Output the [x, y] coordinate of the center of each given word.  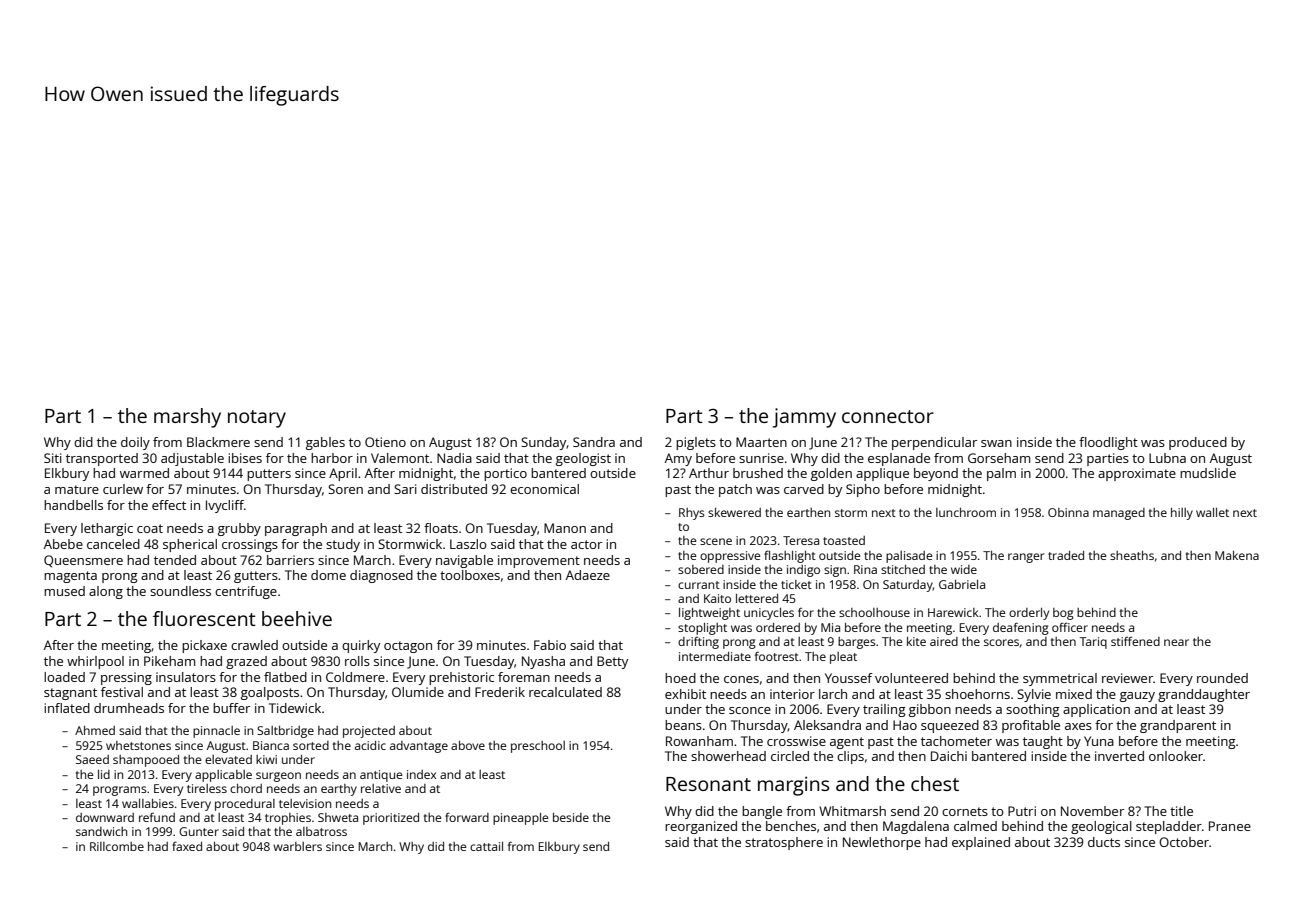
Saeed [92, 759]
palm [1001, 474]
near [1176, 642]
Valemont [400, 458]
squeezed [950, 726]
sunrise [761, 458]
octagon [408, 647]
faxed [187, 846]
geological [1101, 827]
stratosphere [784, 843]
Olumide [418, 692]
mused [64, 591]
